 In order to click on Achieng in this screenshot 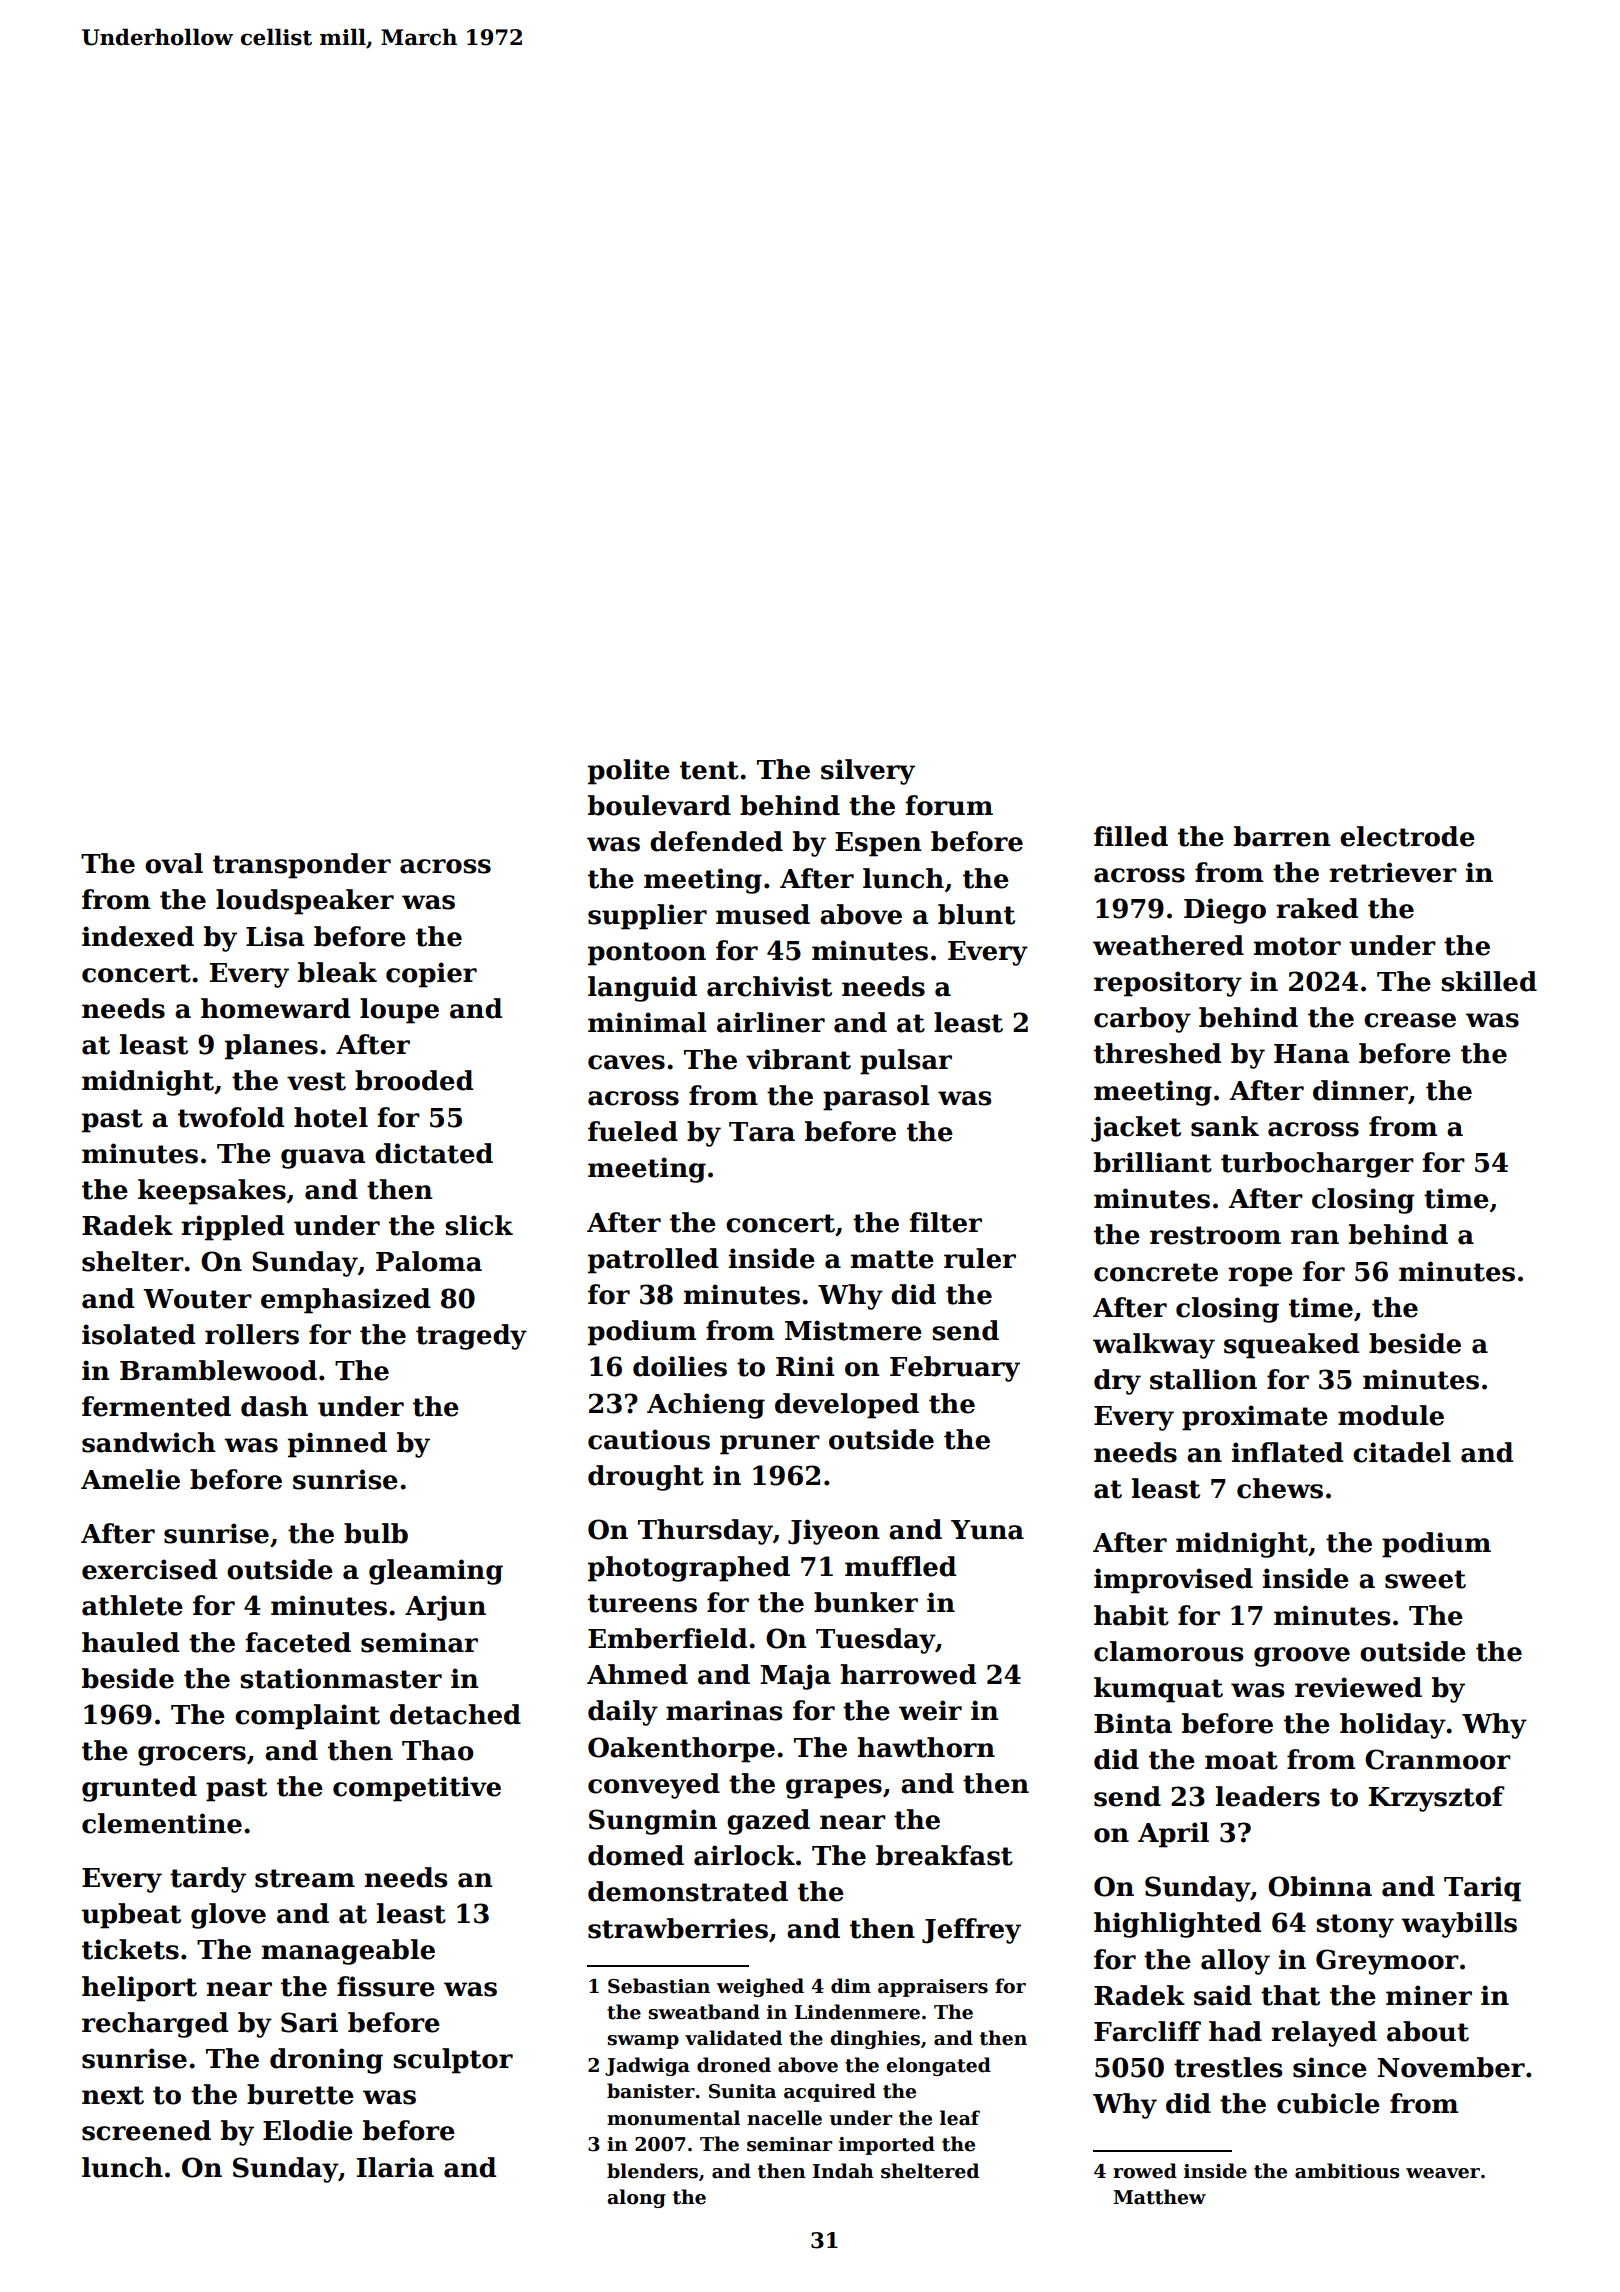, I will do `click(706, 1406)`.
